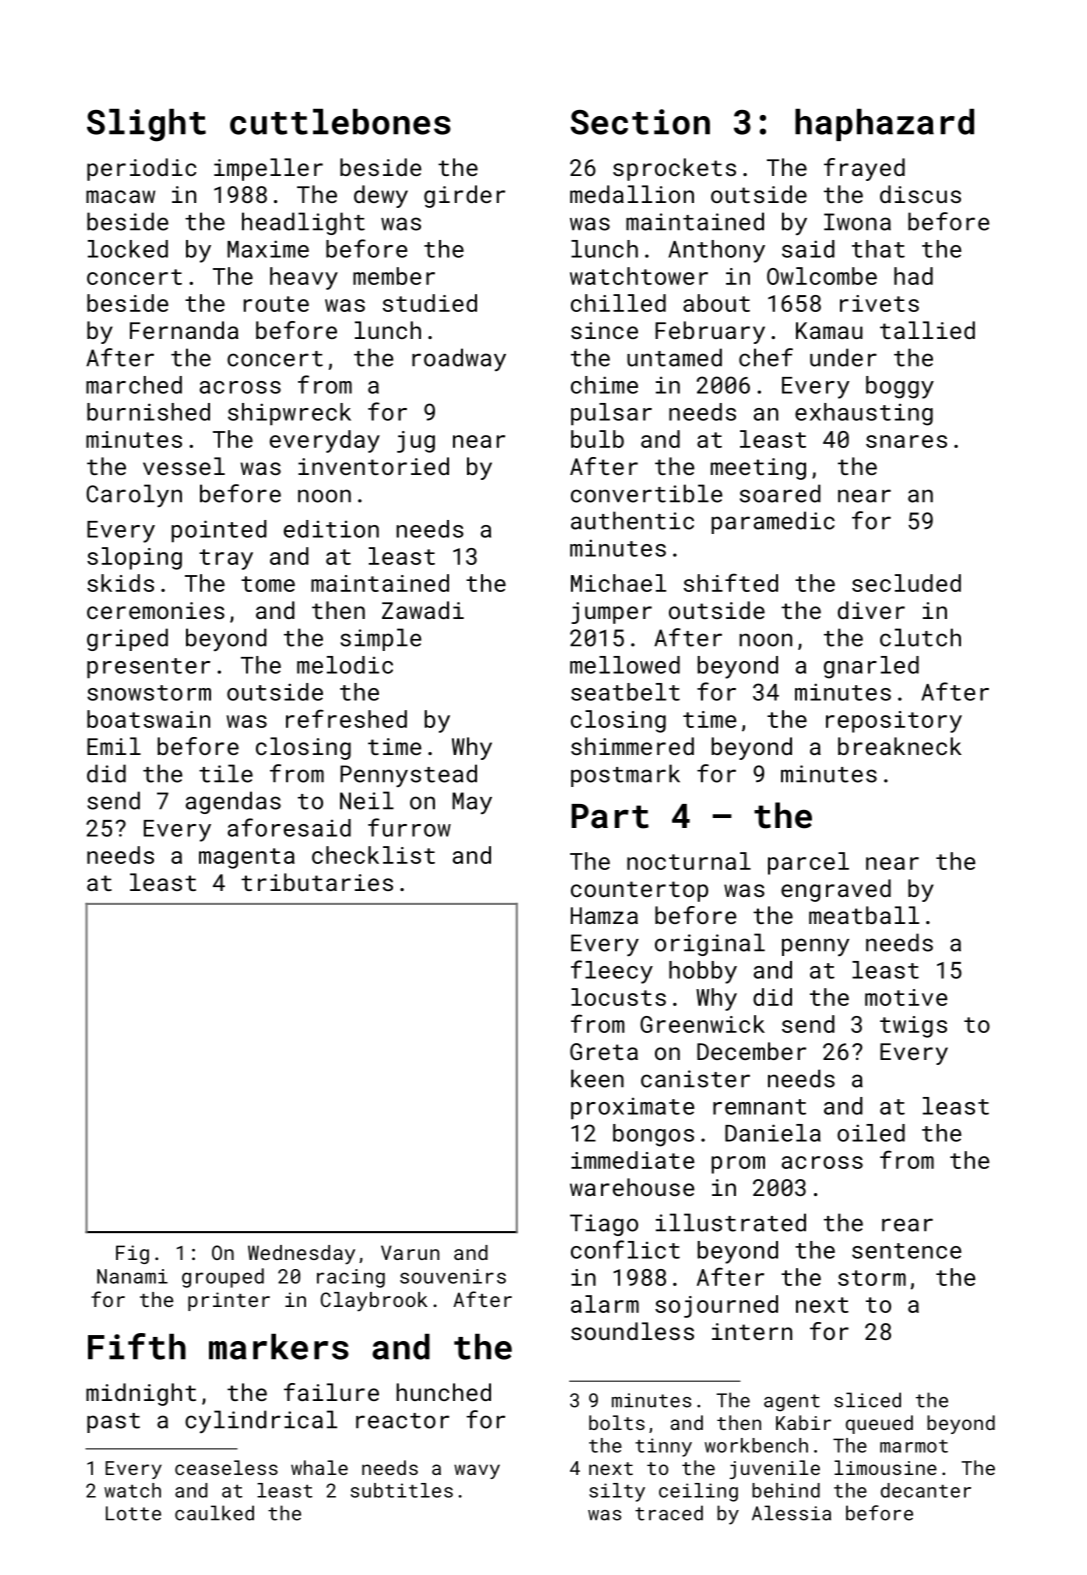 This image has height=1575, width=1087. I want to click on tallied, so click(927, 330).
